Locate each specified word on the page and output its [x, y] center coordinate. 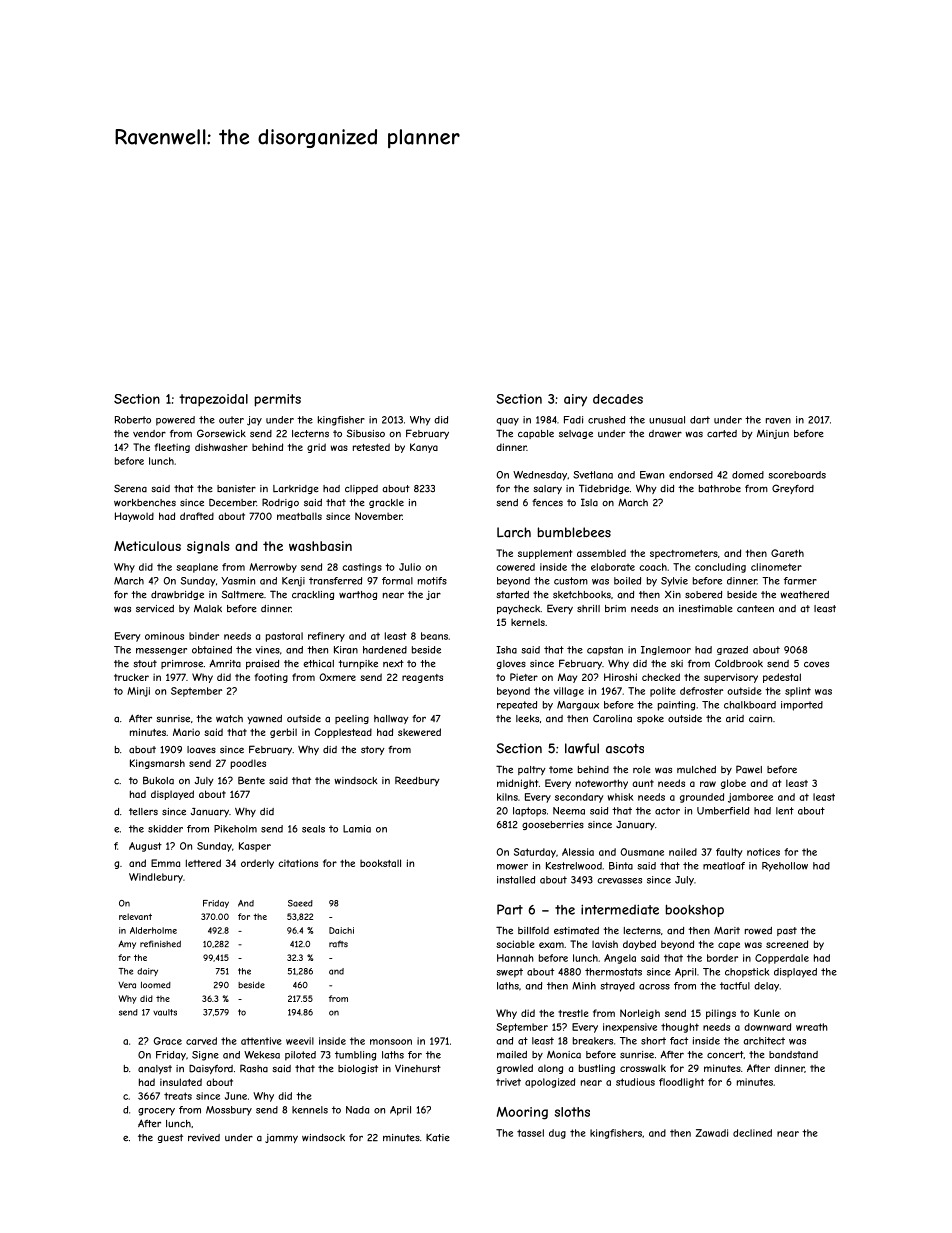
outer [231, 420]
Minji [138, 692]
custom [571, 581]
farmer [800, 581]
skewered [419, 732]
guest [170, 1138]
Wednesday [540, 476]
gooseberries [553, 825]
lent [785, 811]
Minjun [773, 434]
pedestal [782, 678]
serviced [155, 609]
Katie [438, 1138]
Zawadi [712, 1133]
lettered [203, 863]
